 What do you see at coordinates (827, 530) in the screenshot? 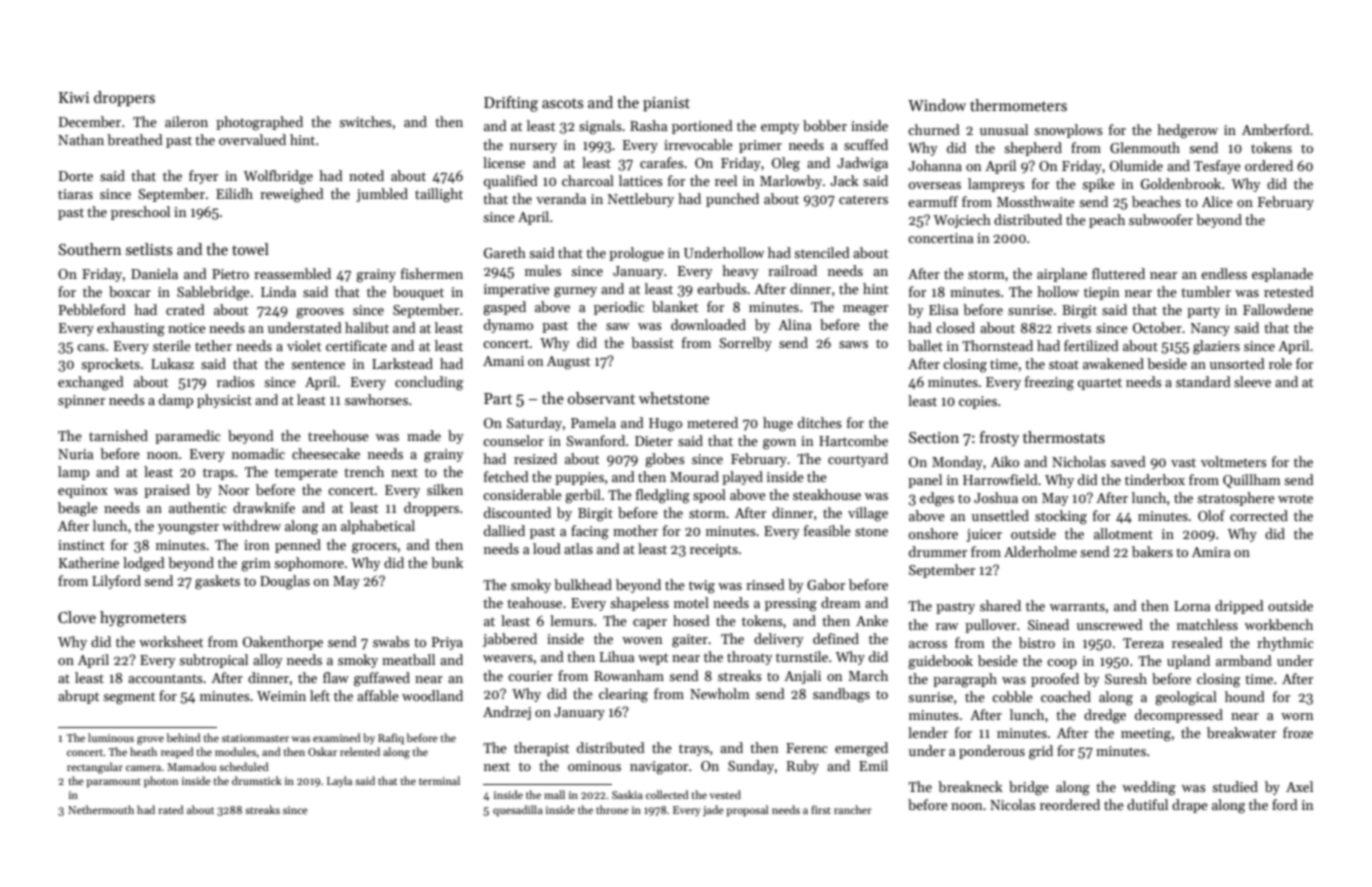
I see `feasible` at bounding box center [827, 530].
